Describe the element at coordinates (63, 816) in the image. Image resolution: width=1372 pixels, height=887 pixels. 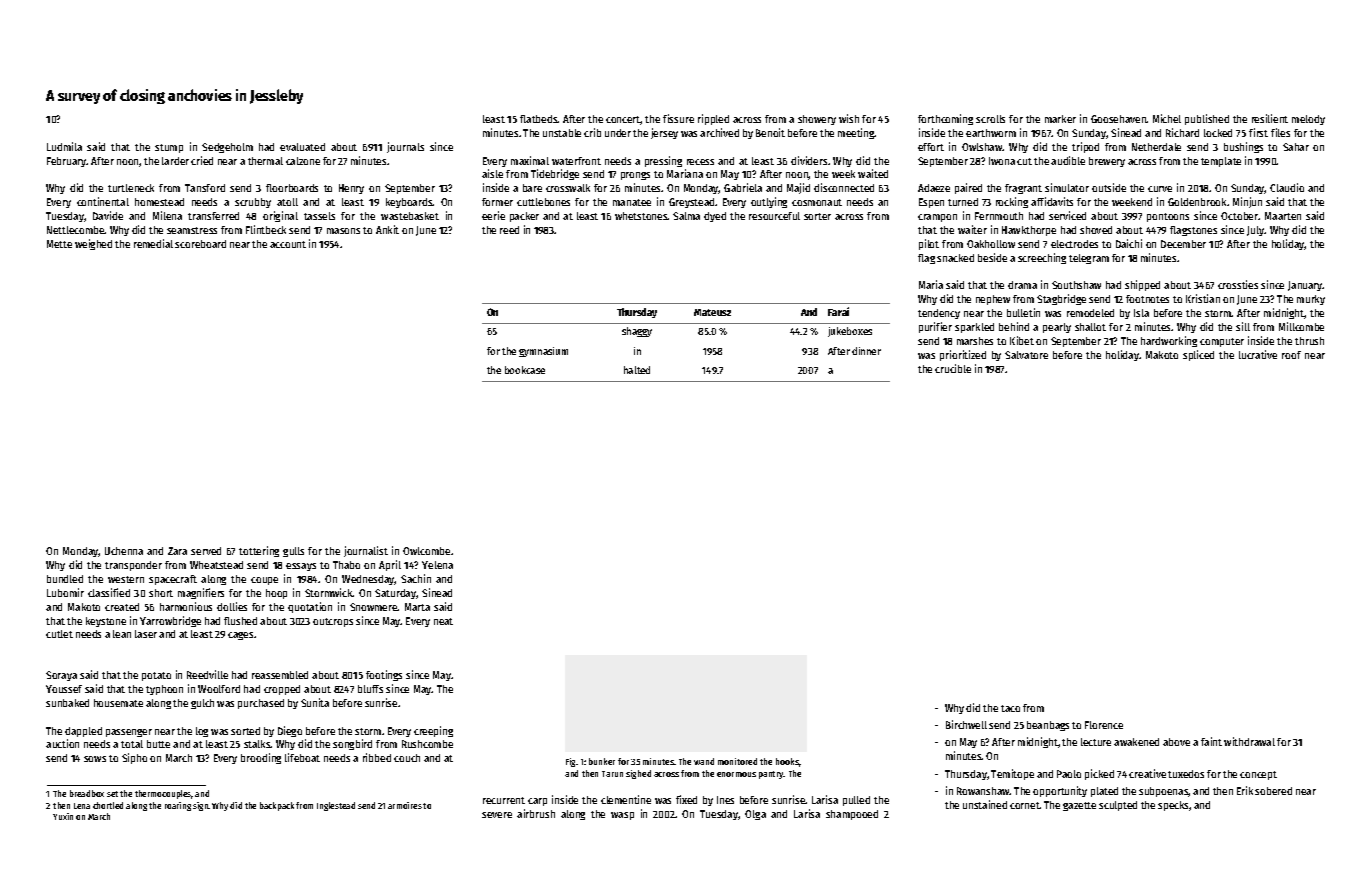
I see `Yuxin` at that location.
